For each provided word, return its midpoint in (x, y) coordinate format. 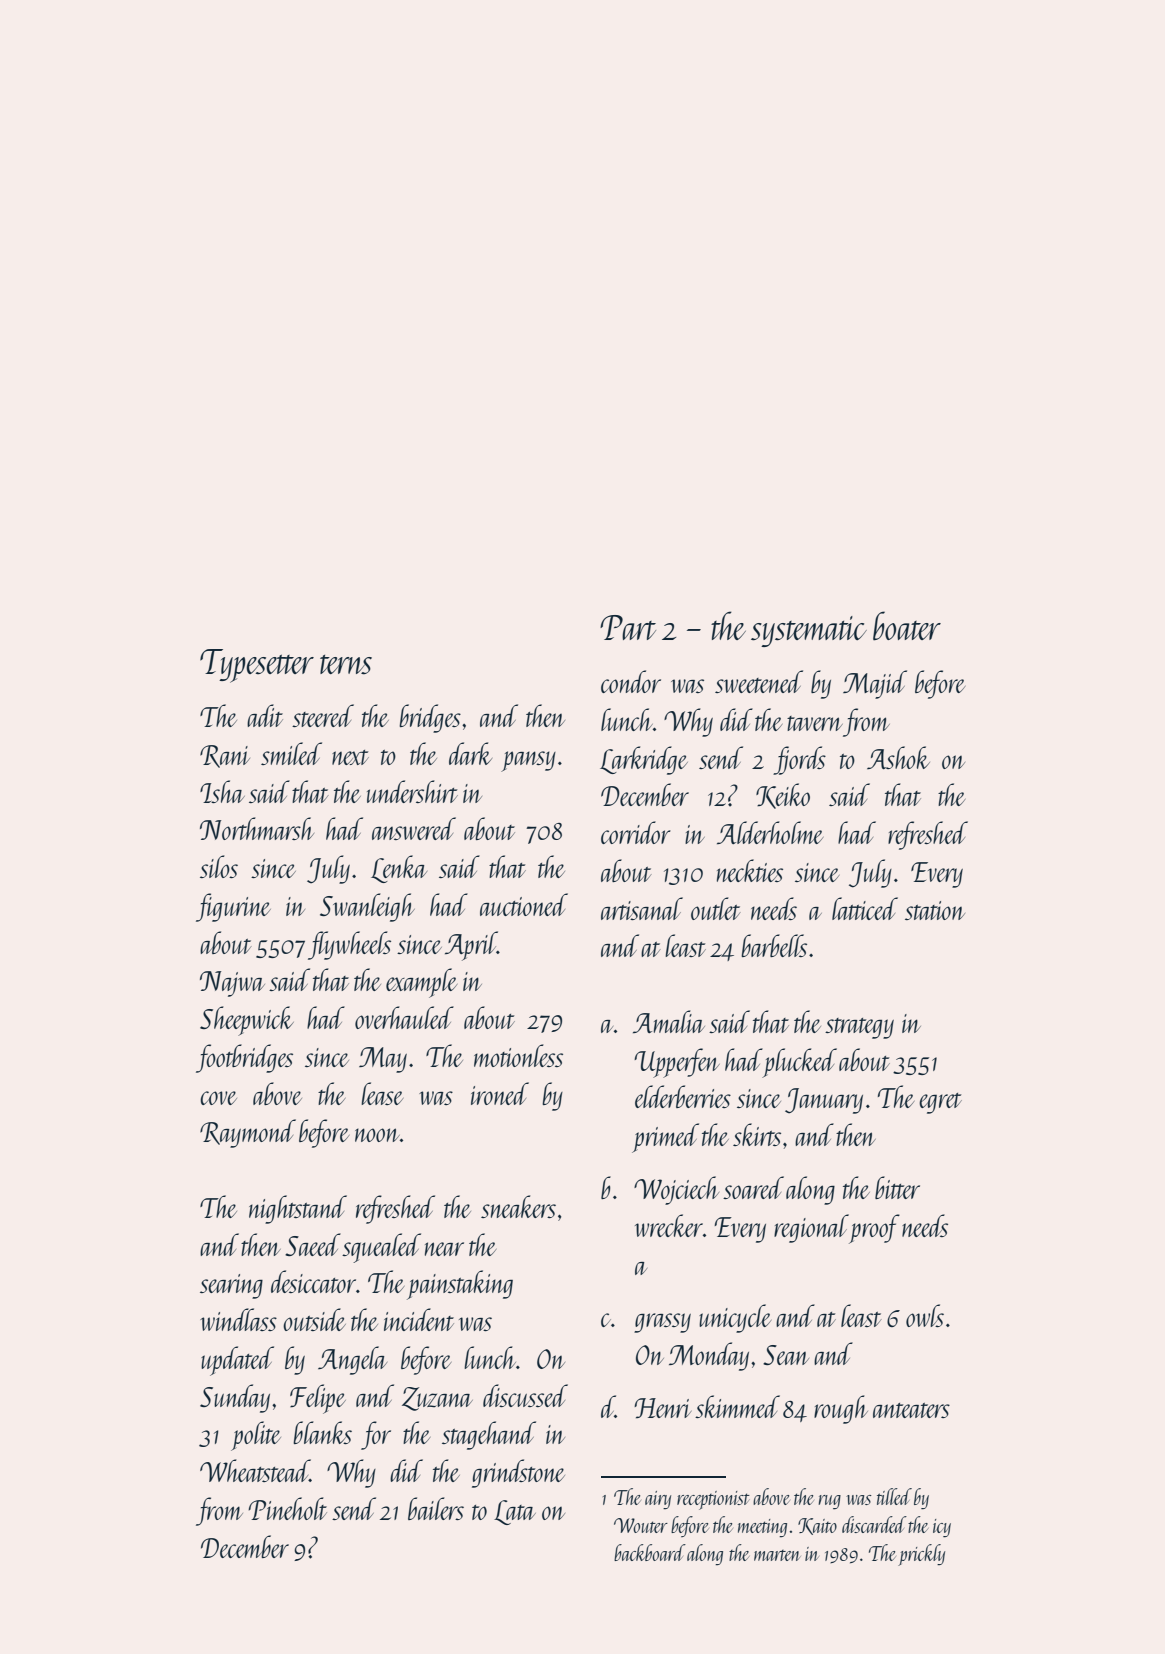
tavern (815, 723)
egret (940, 1103)
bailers (436, 1508)
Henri (663, 1408)
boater (907, 626)
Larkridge (644, 760)
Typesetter (257, 666)
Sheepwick (247, 1021)
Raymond (248, 1133)
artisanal (642, 908)
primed (665, 1138)
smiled (291, 753)
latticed (865, 908)
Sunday (235, 1398)
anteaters (911, 1410)
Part (628, 627)
